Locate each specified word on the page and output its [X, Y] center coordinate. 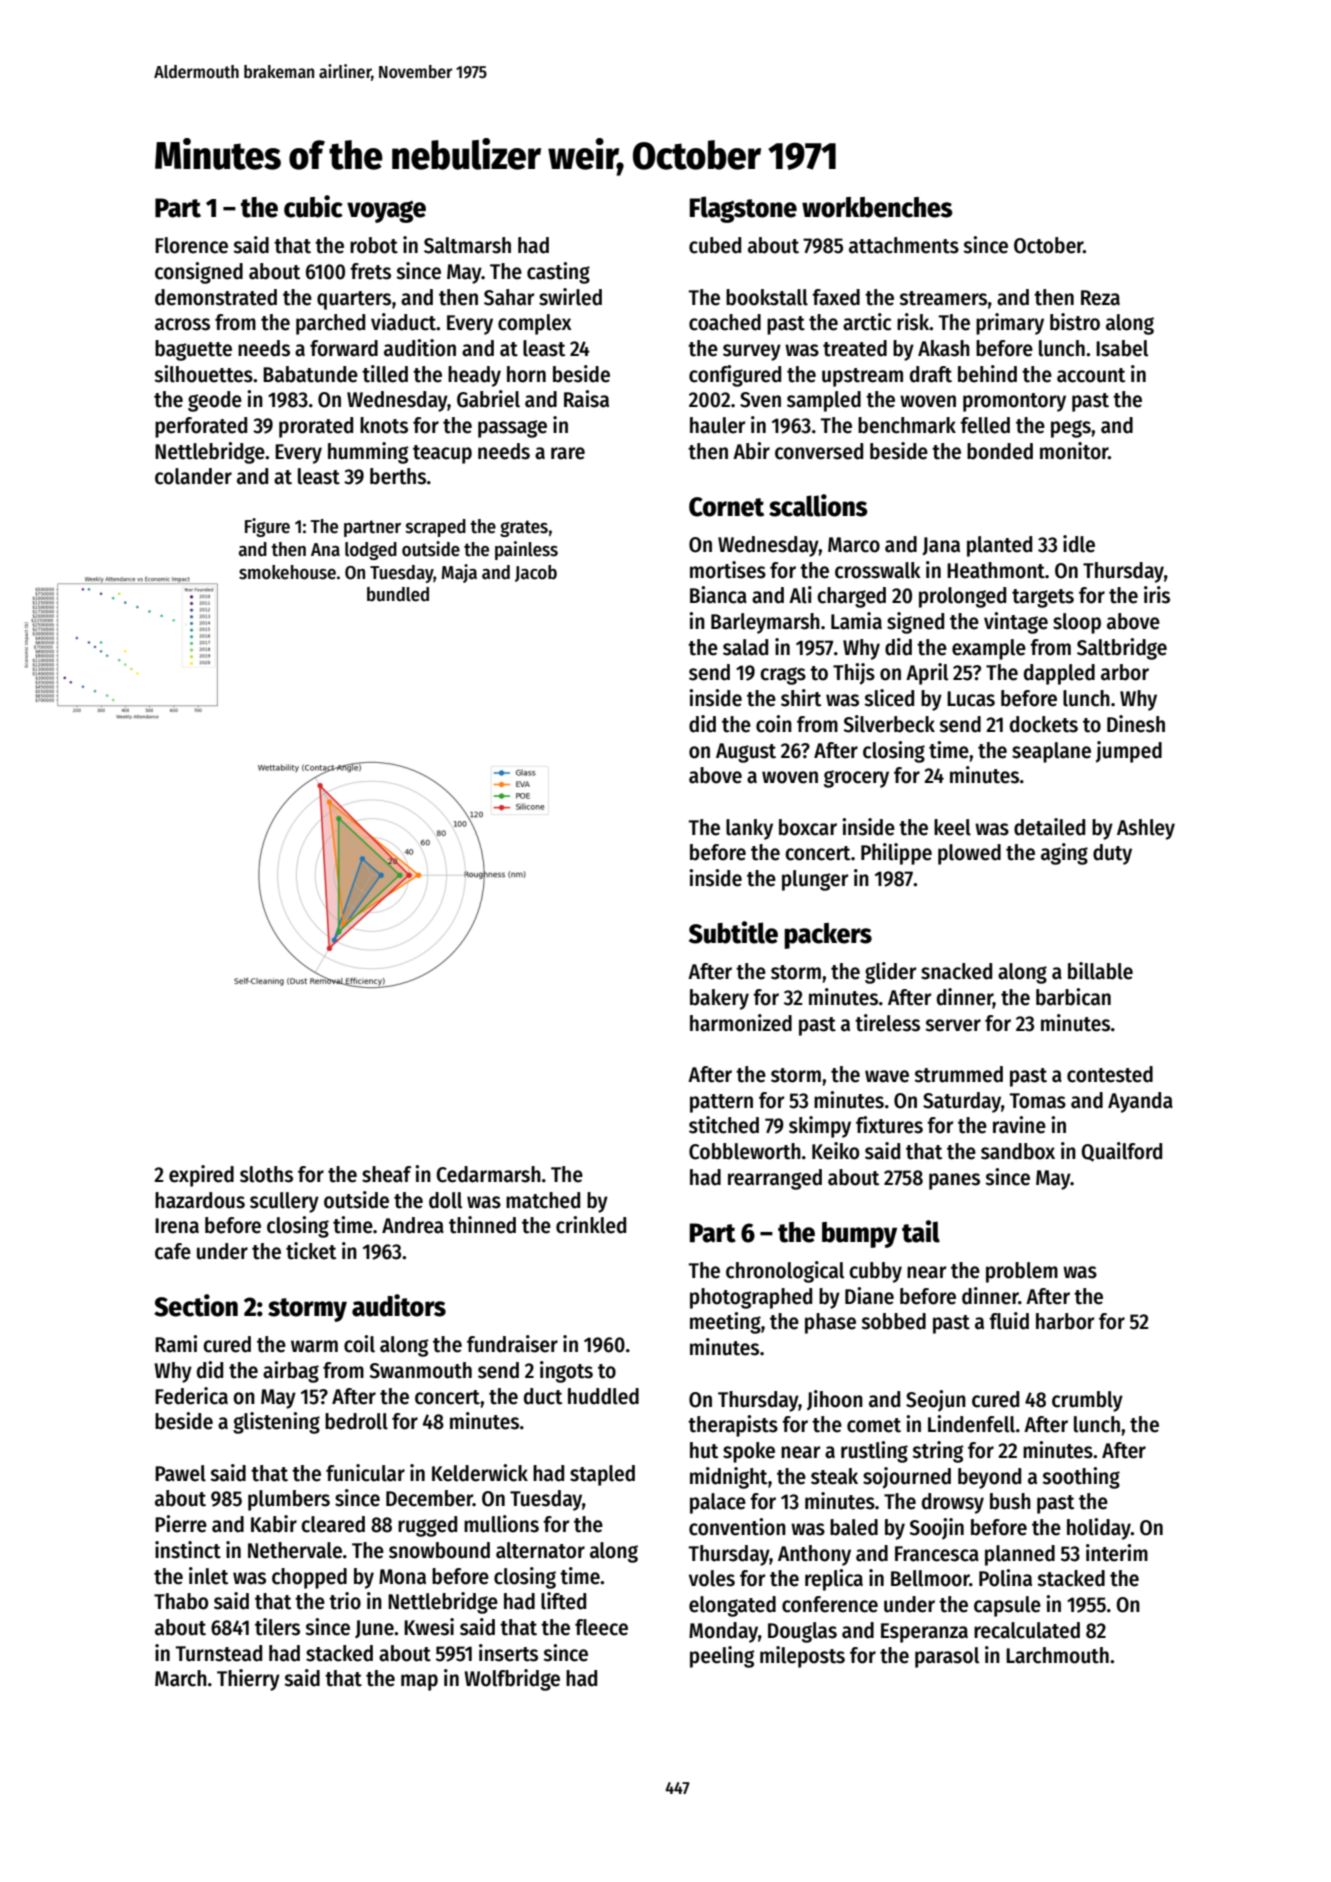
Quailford [1121, 1152]
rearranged [775, 1179]
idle [1079, 544]
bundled [398, 594]
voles [712, 1578]
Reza [1100, 298]
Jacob [536, 573]
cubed [715, 245]
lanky [749, 829]
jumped [1129, 752]
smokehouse [287, 572]
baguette [193, 350]
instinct [188, 1550]
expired [201, 1176]
